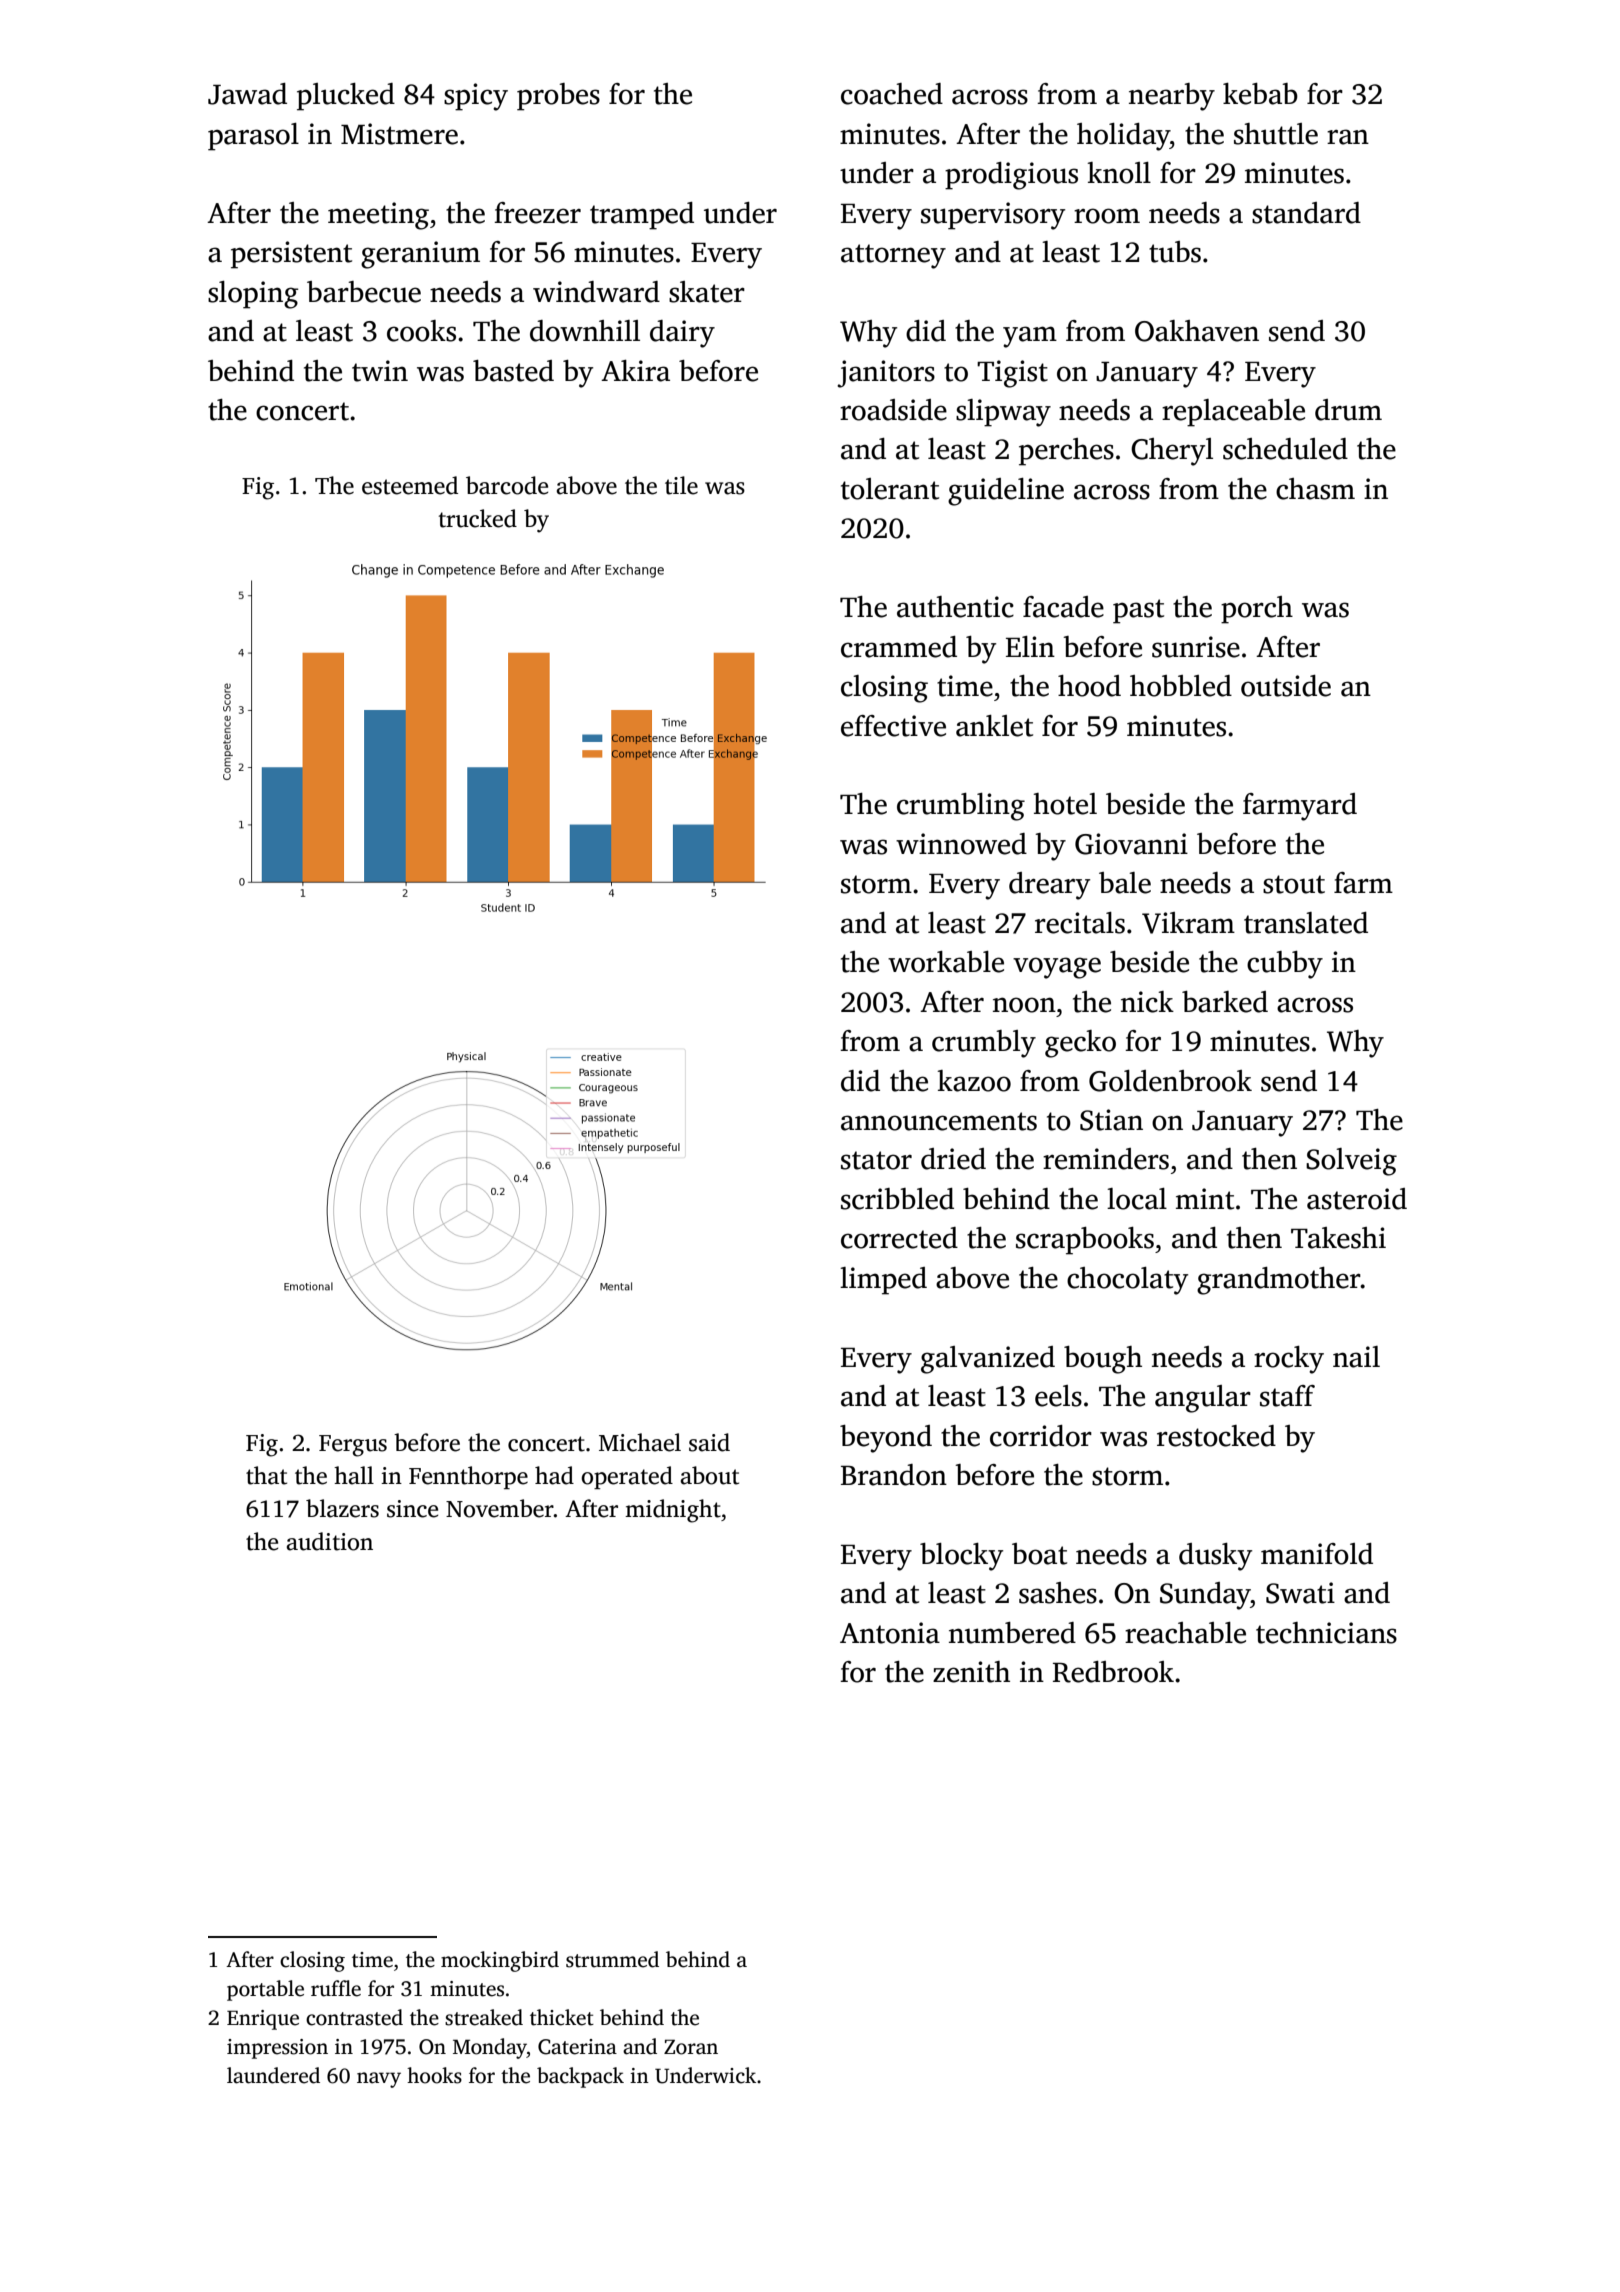  I want to click on Fergus, so click(353, 1446).
